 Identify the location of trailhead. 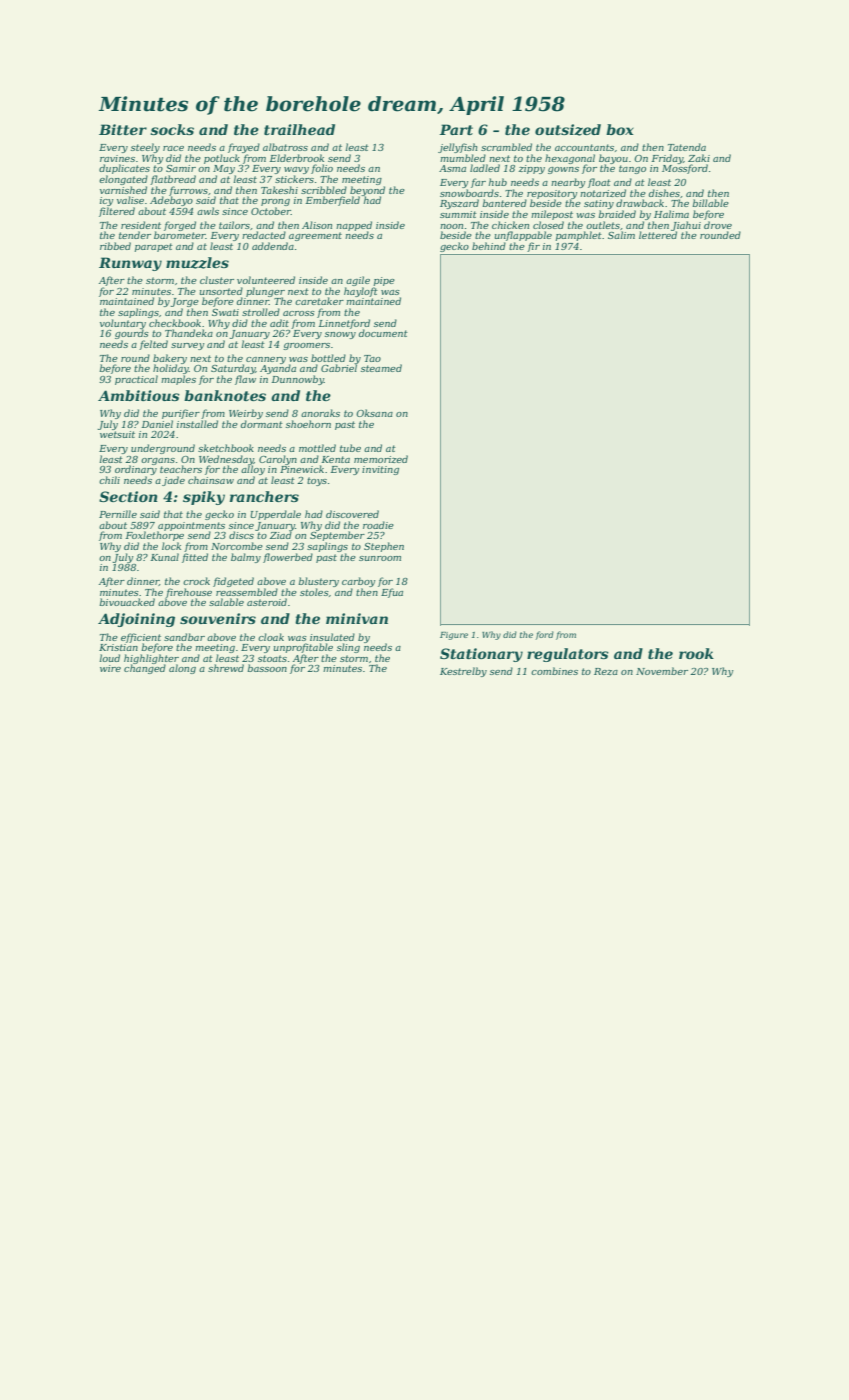
(299, 129).
